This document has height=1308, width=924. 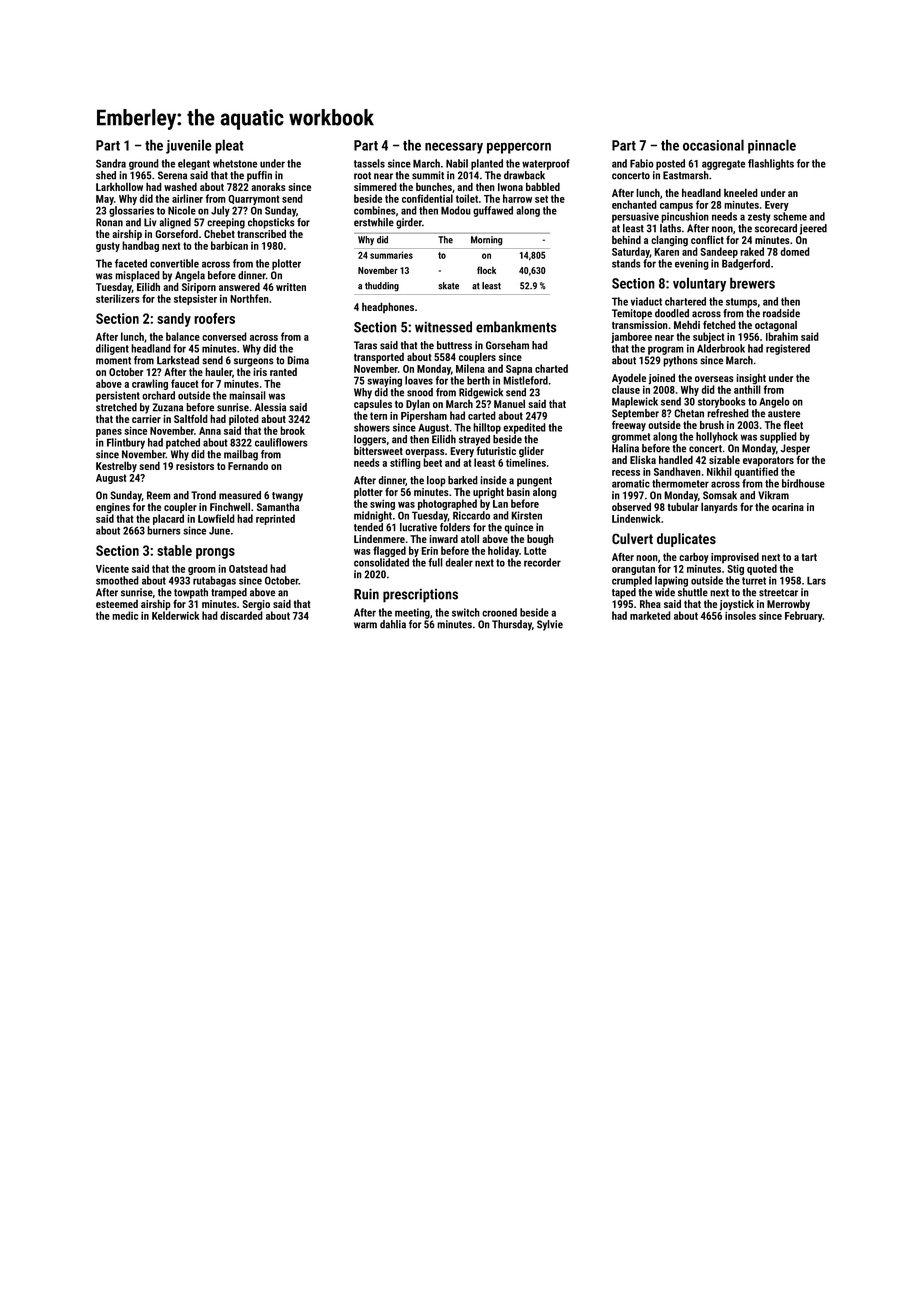 I want to click on Dima, so click(x=298, y=360).
